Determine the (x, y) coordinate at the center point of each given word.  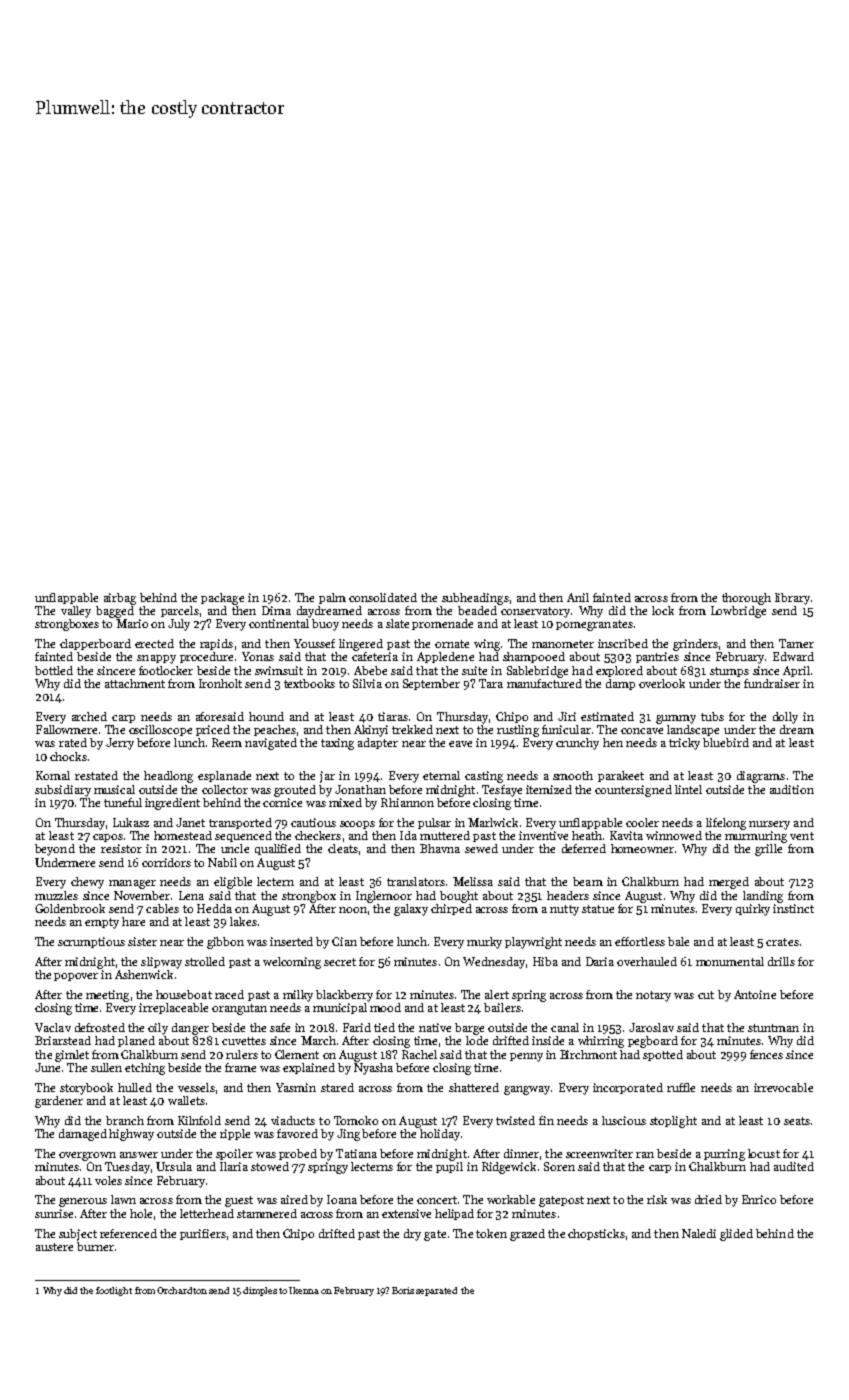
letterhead (207, 1213)
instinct (793, 908)
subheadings (475, 599)
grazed (527, 1235)
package (222, 599)
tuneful (123, 802)
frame (240, 1067)
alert (497, 994)
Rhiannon (407, 802)
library (792, 599)
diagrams (761, 777)
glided (736, 1235)
